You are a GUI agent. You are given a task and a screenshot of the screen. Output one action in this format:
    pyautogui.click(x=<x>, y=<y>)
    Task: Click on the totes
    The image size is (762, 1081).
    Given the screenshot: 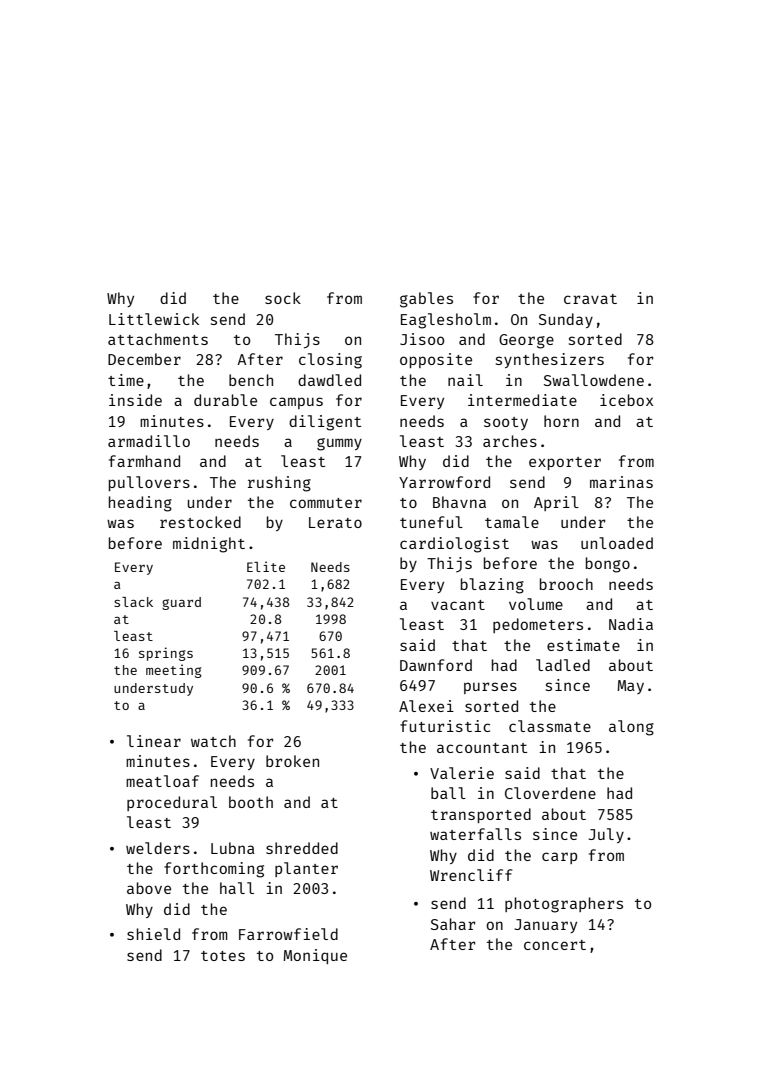 What is the action you would take?
    pyautogui.click(x=223, y=956)
